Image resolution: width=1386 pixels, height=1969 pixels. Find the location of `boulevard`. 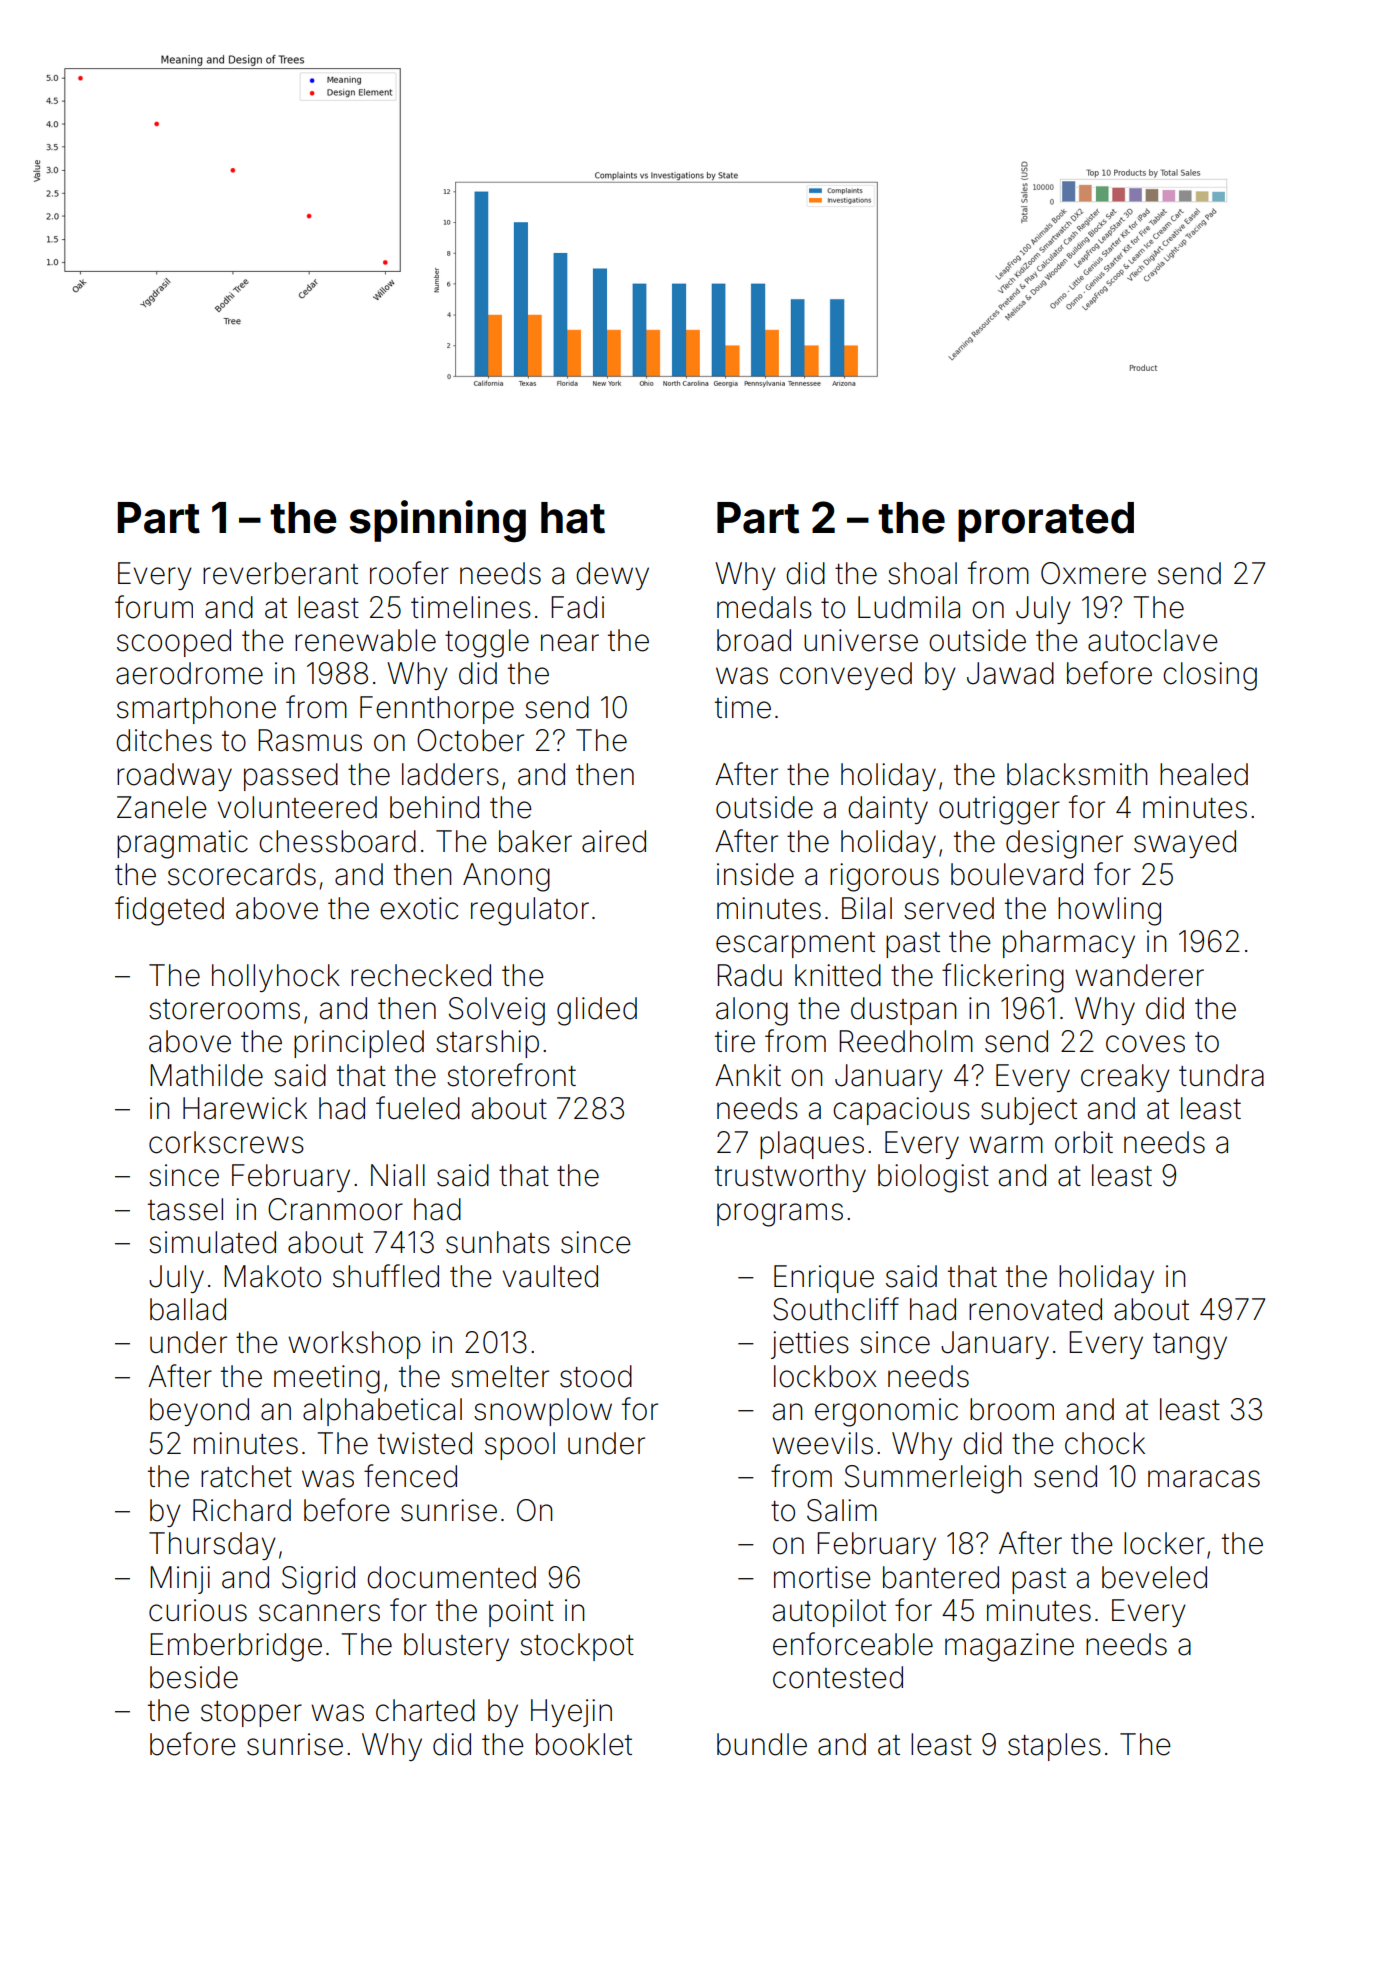

boulevard is located at coordinates (1017, 874).
